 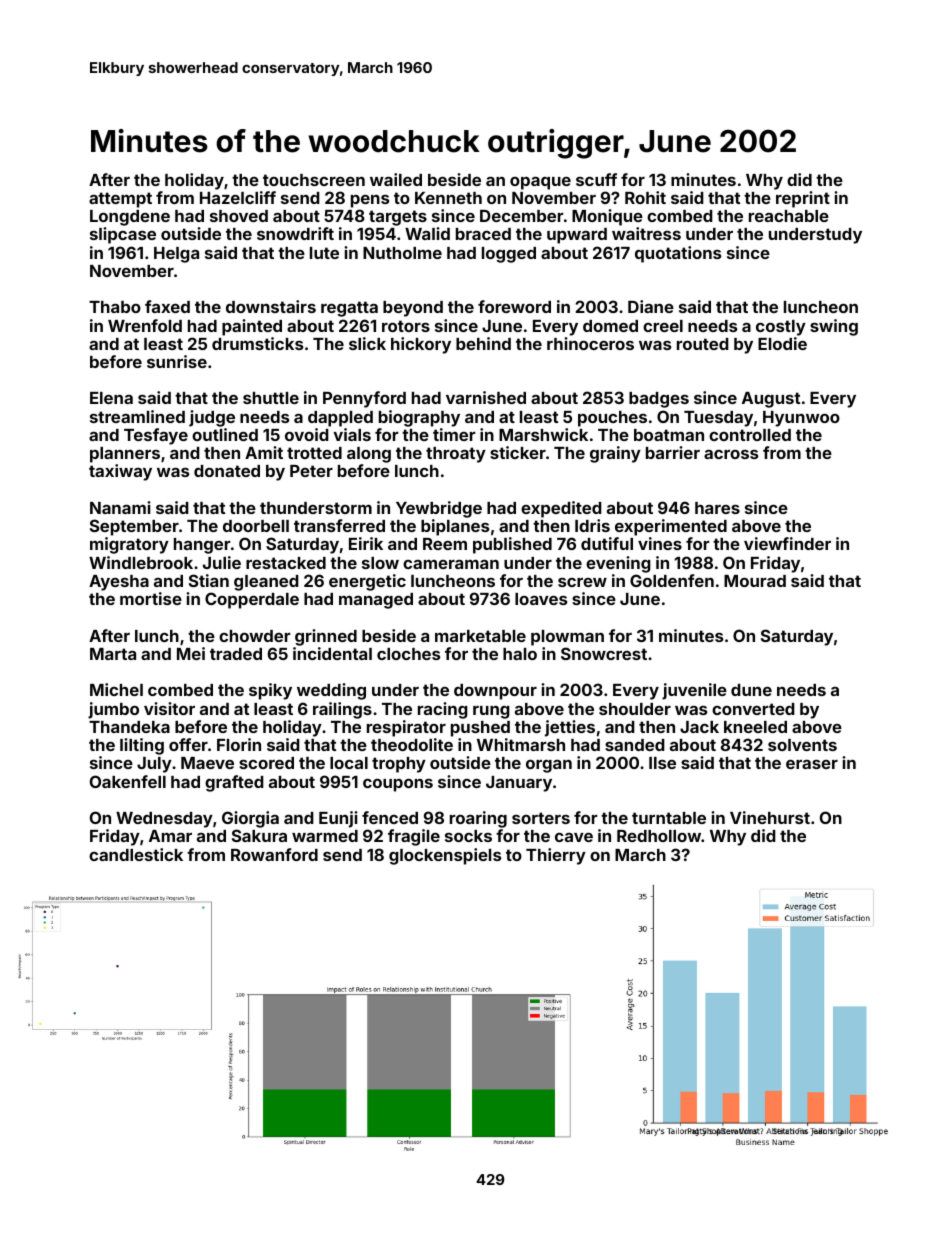 I want to click on managed, so click(x=376, y=601).
